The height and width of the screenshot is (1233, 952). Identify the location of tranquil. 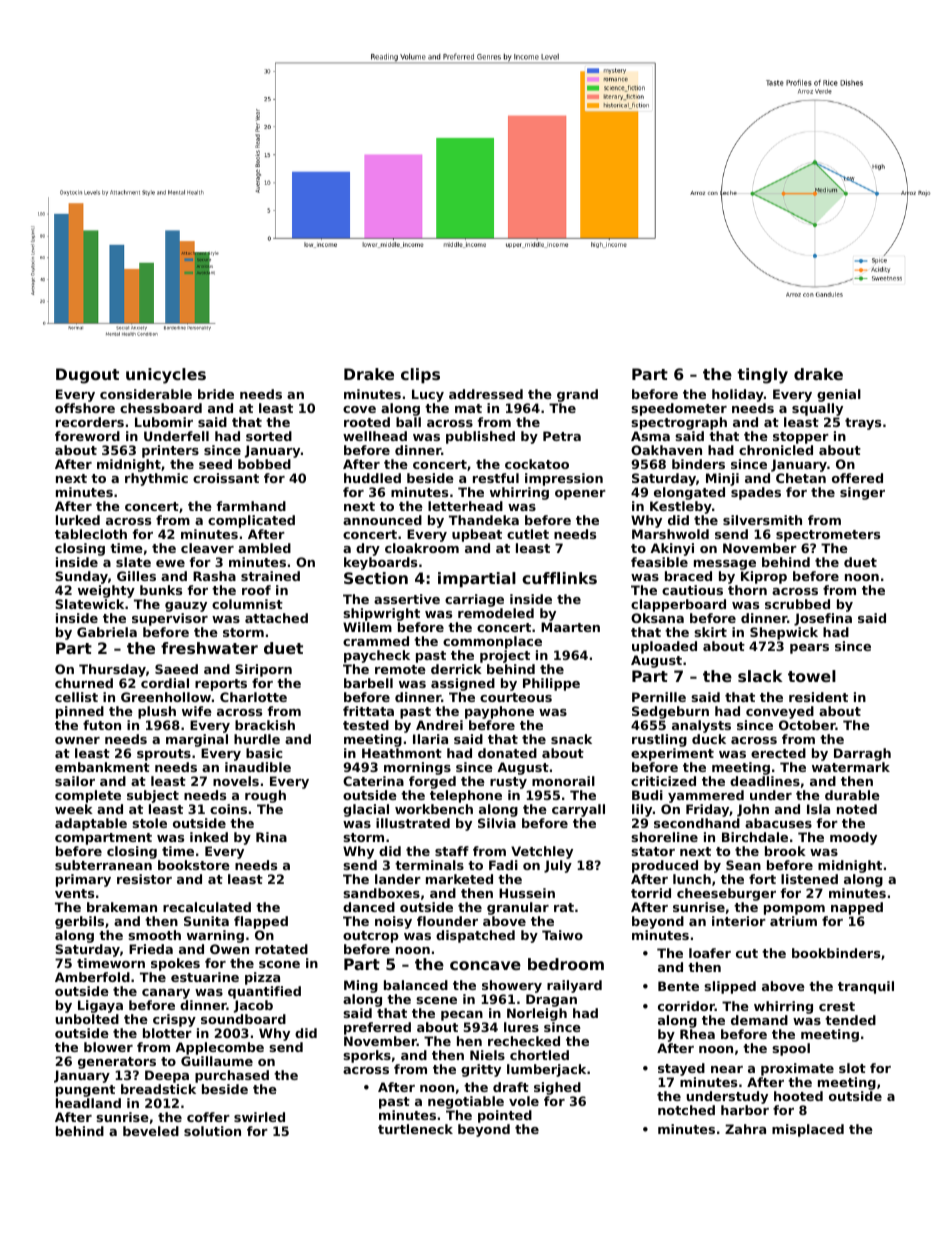
(866, 987).
